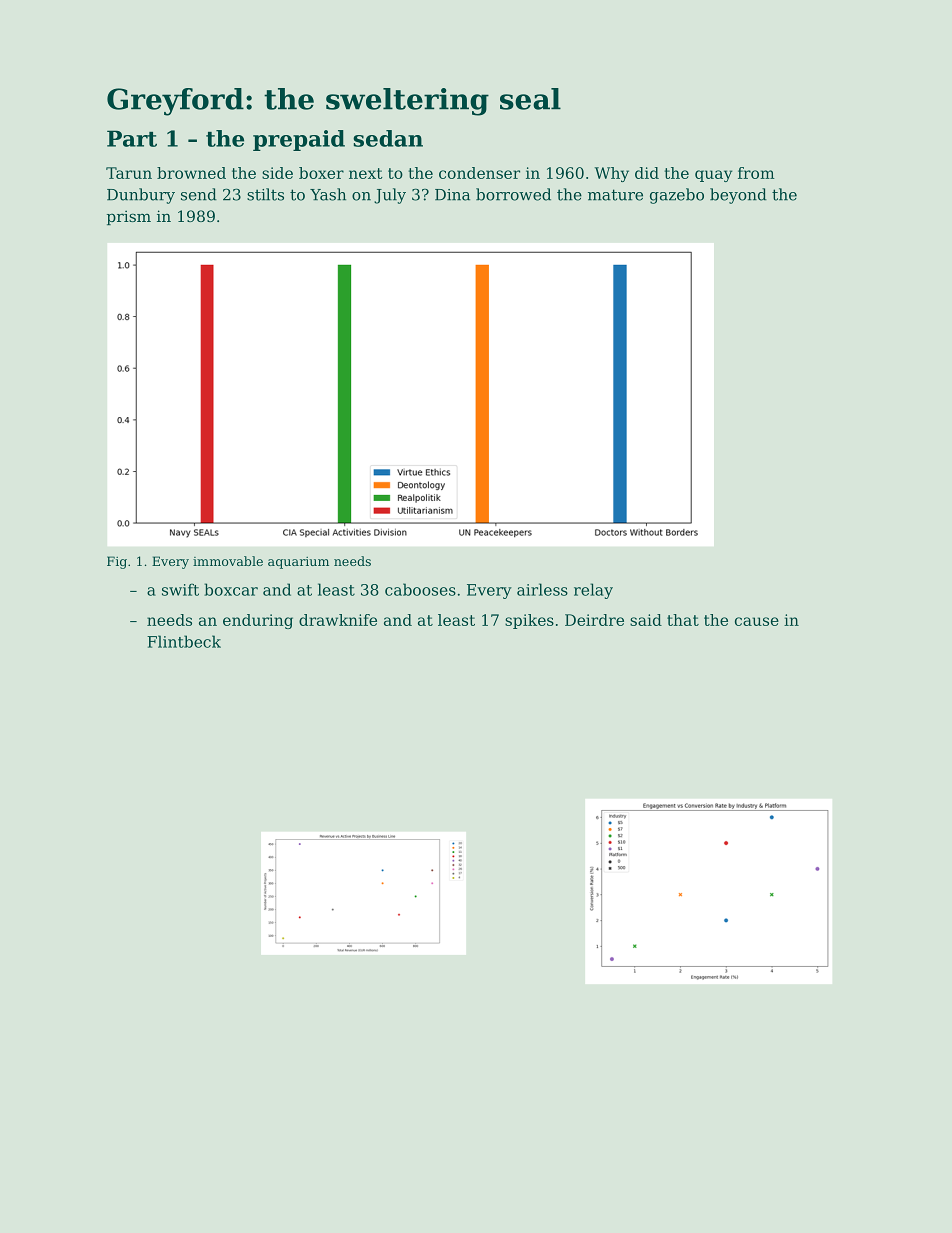  Describe the element at coordinates (756, 173) in the image. I see `from` at that location.
